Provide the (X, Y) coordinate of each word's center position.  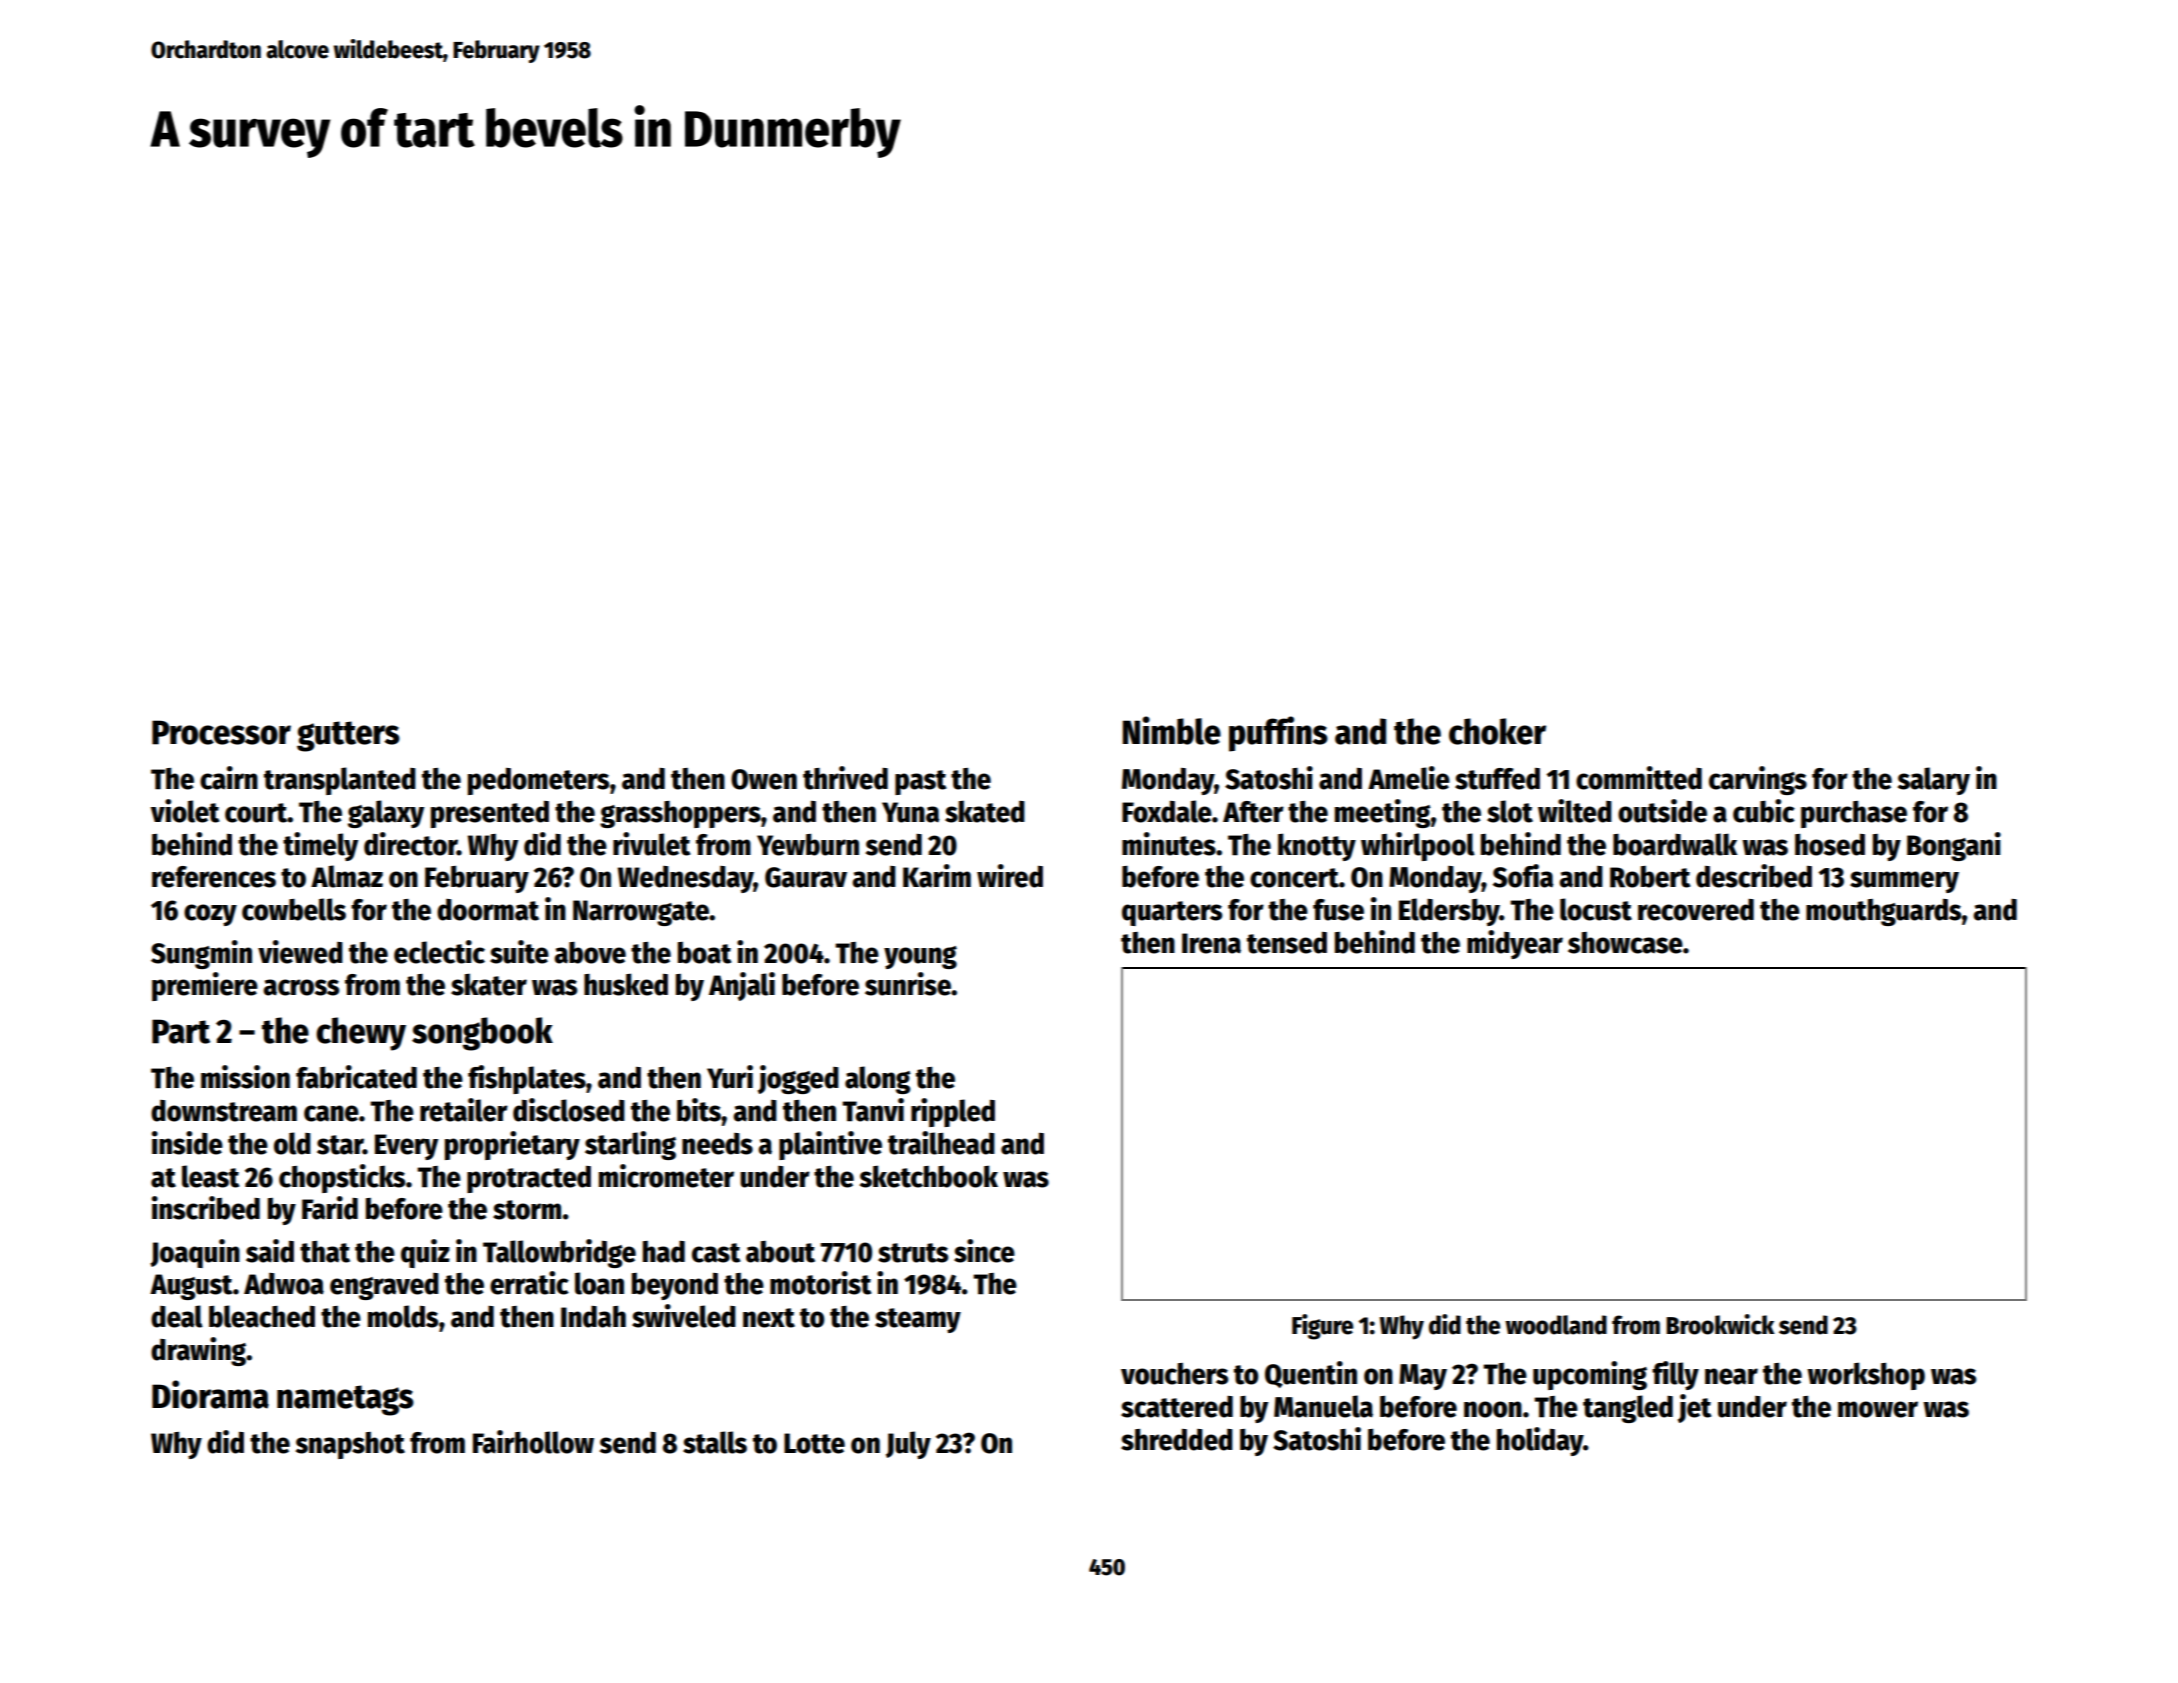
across (301, 987)
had (664, 1252)
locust (1596, 909)
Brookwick (1720, 1324)
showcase (1625, 943)
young (920, 957)
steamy (918, 1320)
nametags (345, 1400)
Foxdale (1167, 811)
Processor (221, 732)
